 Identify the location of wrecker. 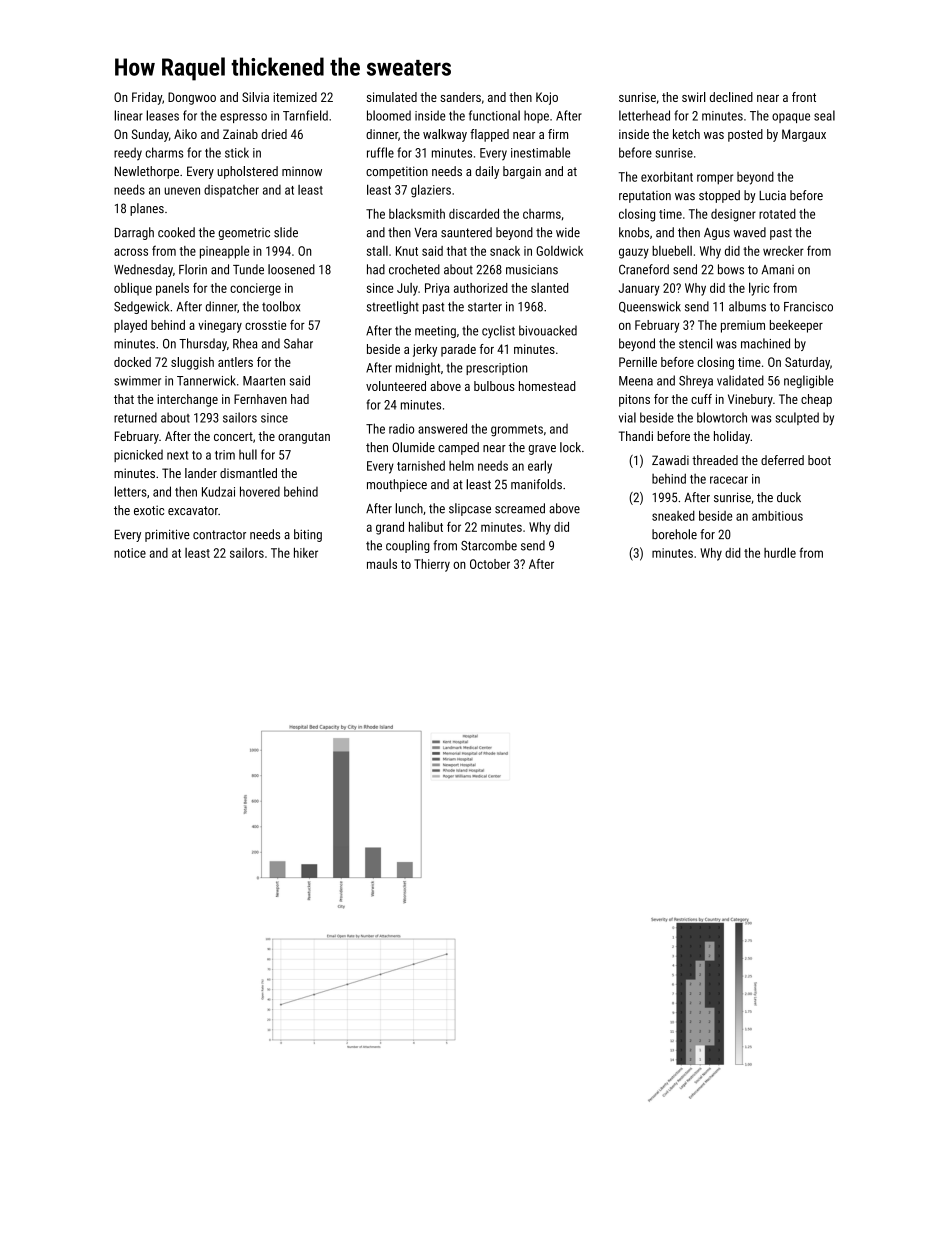
(783, 251).
